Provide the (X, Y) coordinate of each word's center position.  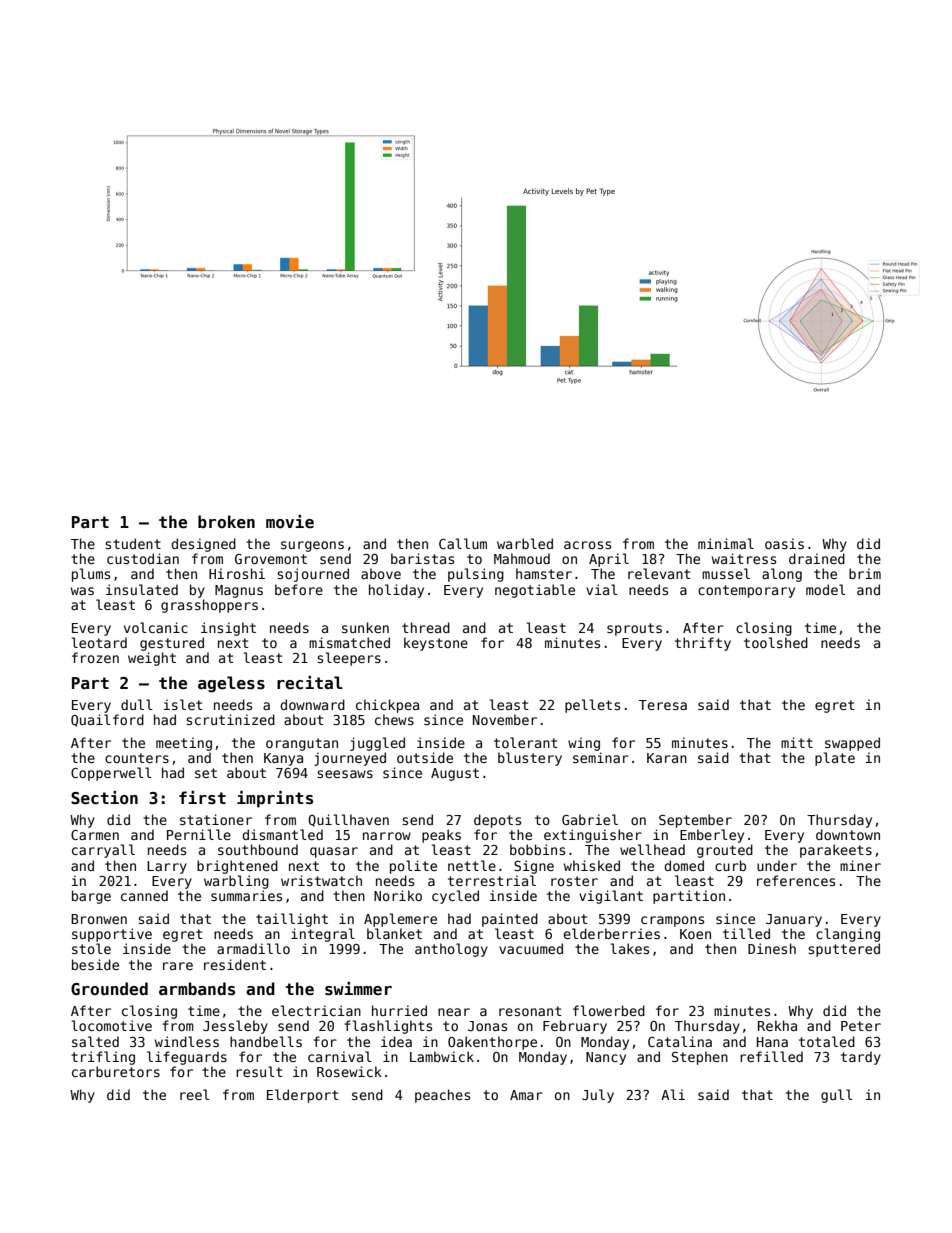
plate (835, 759)
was (82, 591)
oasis (784, 543)
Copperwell (111, 774)
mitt (797, 742)
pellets (592, 706)
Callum (463, 543)
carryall (103, 851)
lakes (630, 948)
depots (497, 821)
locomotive (112, 1025)
